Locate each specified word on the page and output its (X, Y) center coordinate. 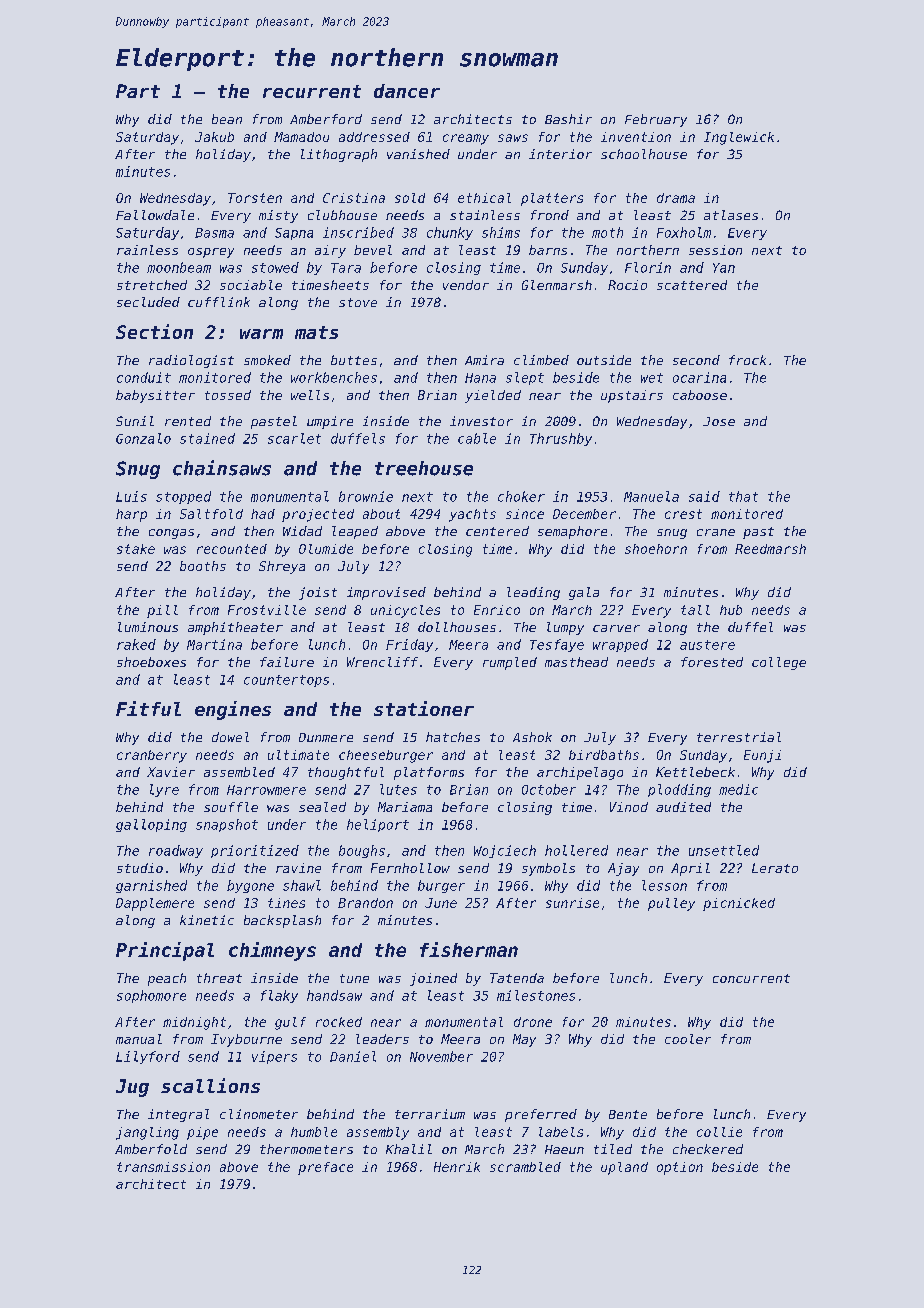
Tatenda (517, 978)
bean (227, 119)
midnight (194, 1023)
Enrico (497, 610)
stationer (424, 708)
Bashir (568, 119)
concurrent (751, 978)
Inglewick (739, 138)
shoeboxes (151, 662)
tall (695, 610)
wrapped (620, 645)
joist (318, 593)
